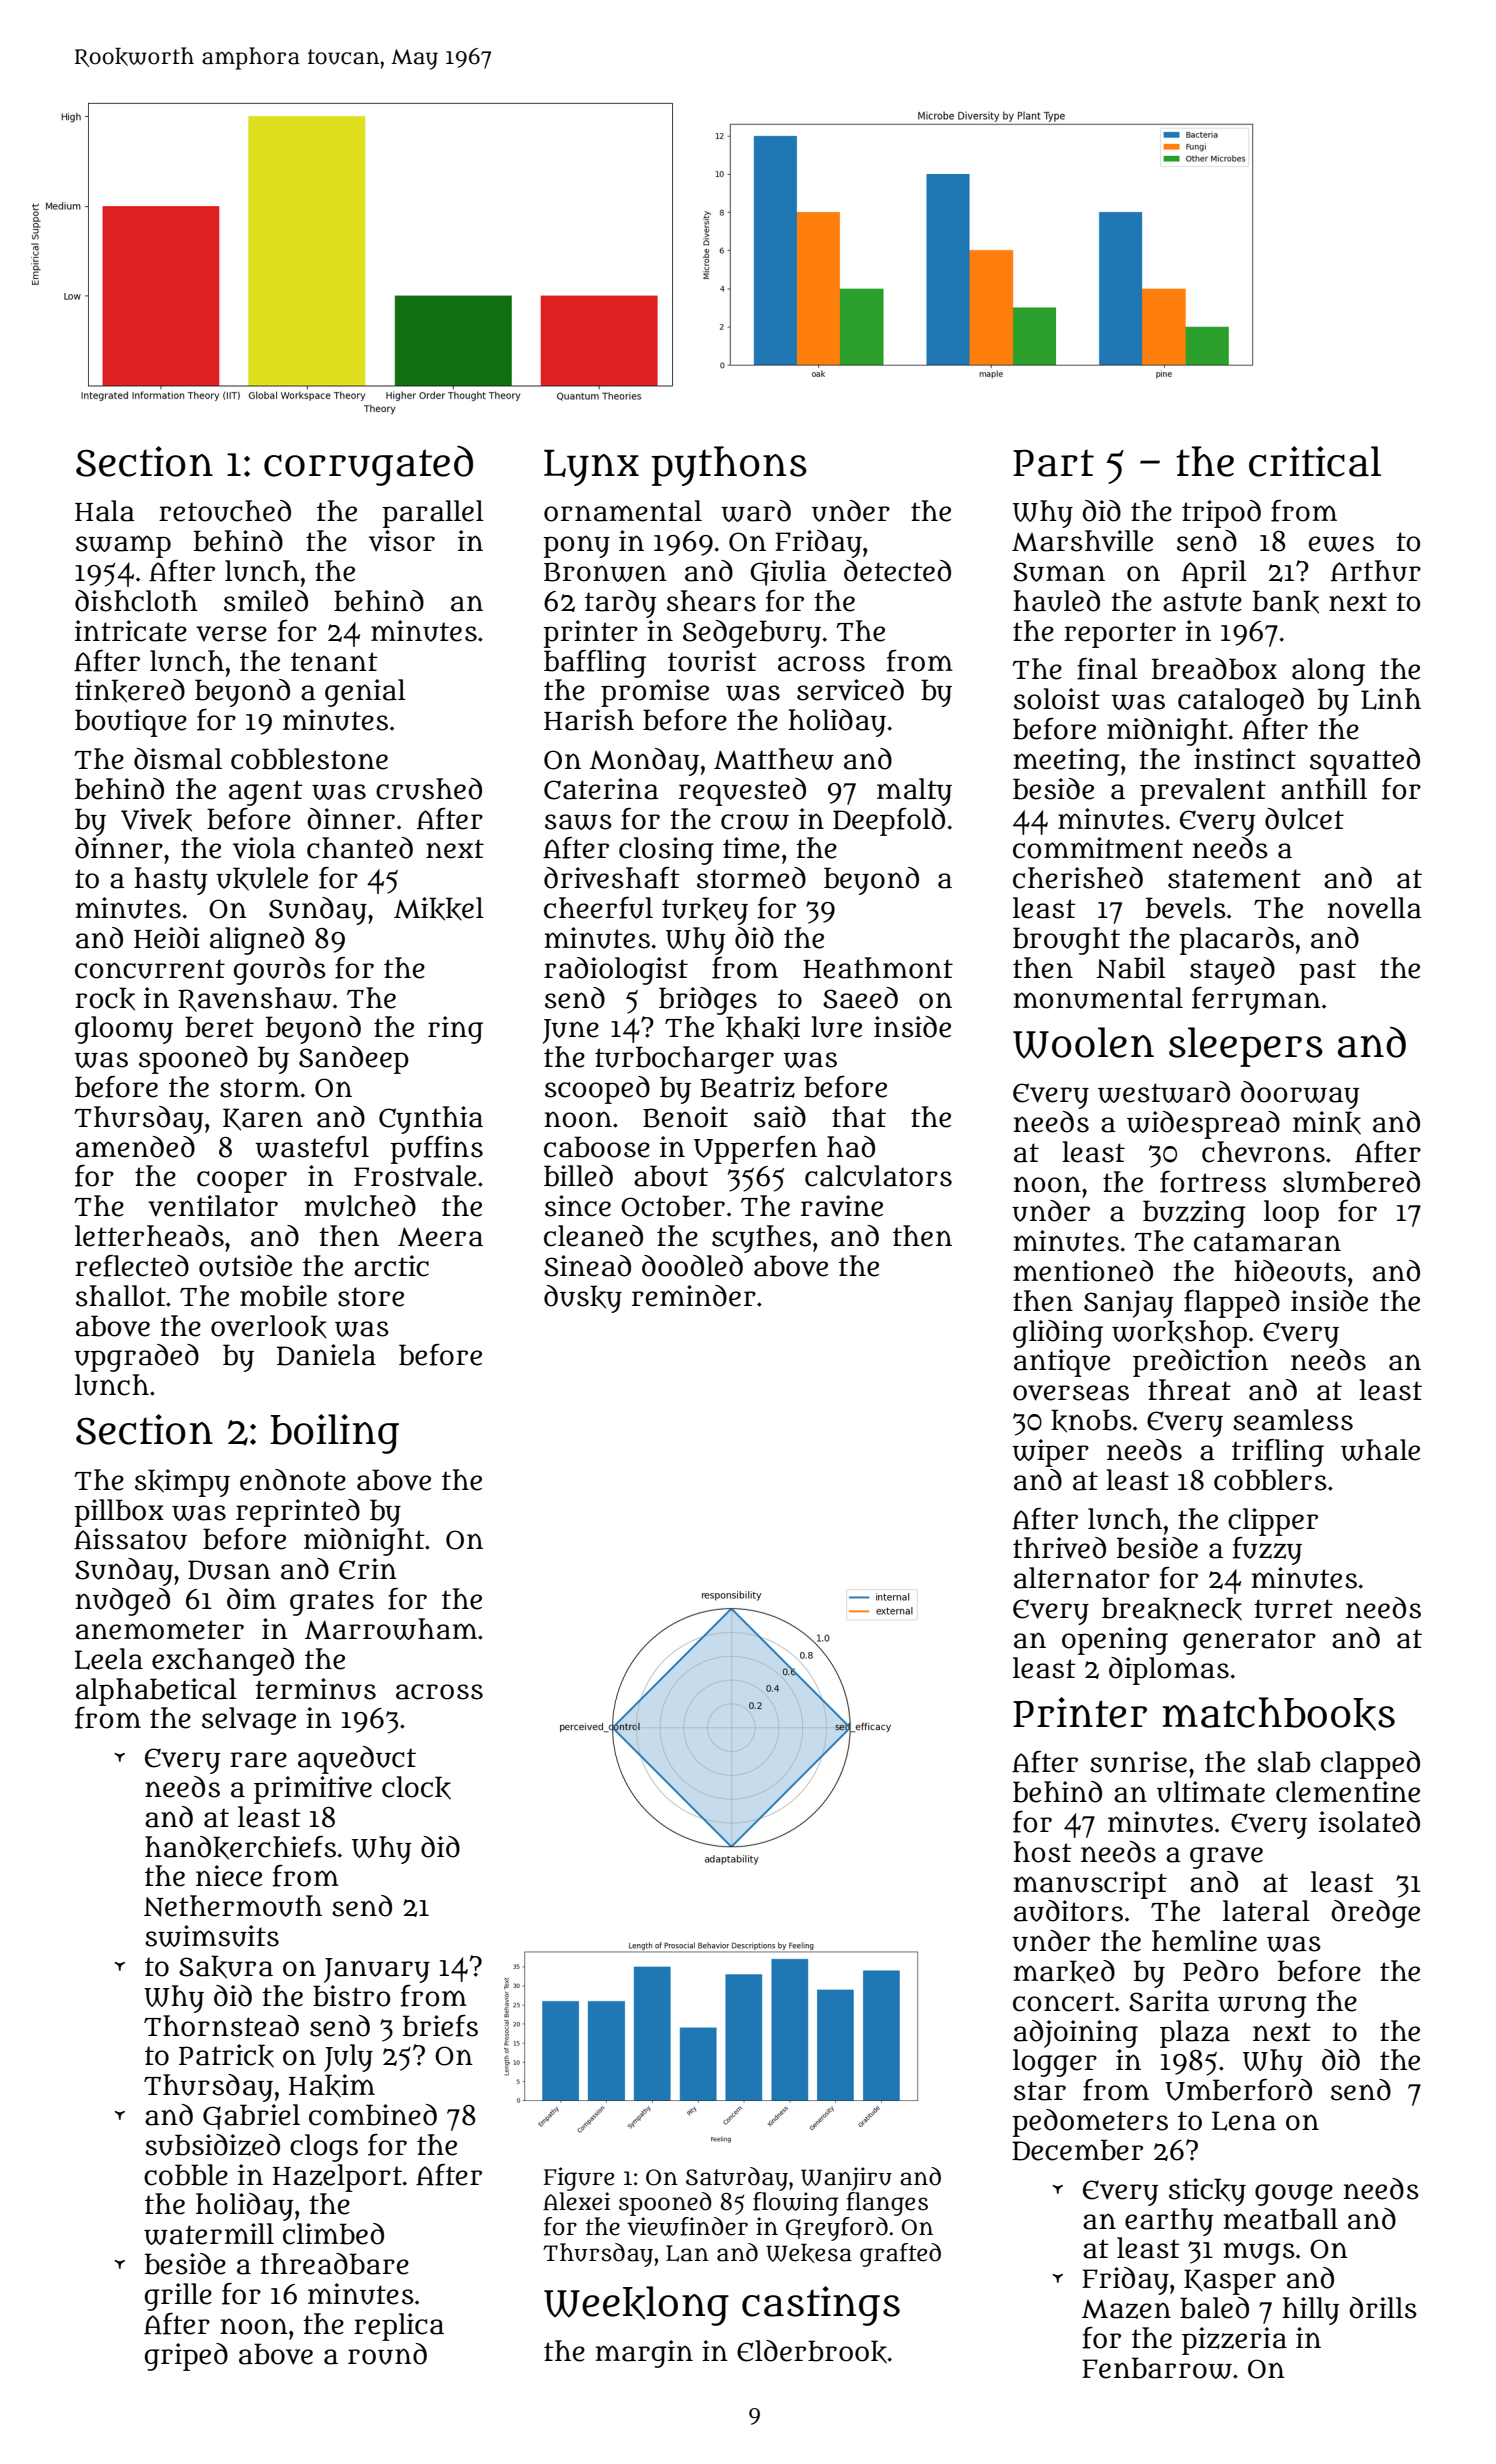 The height and width of the document is (2464, 1496). What do you see at coordinates (1348, 1792) in the document?
I see `clementine` at bounding box center [1348, 1792].
